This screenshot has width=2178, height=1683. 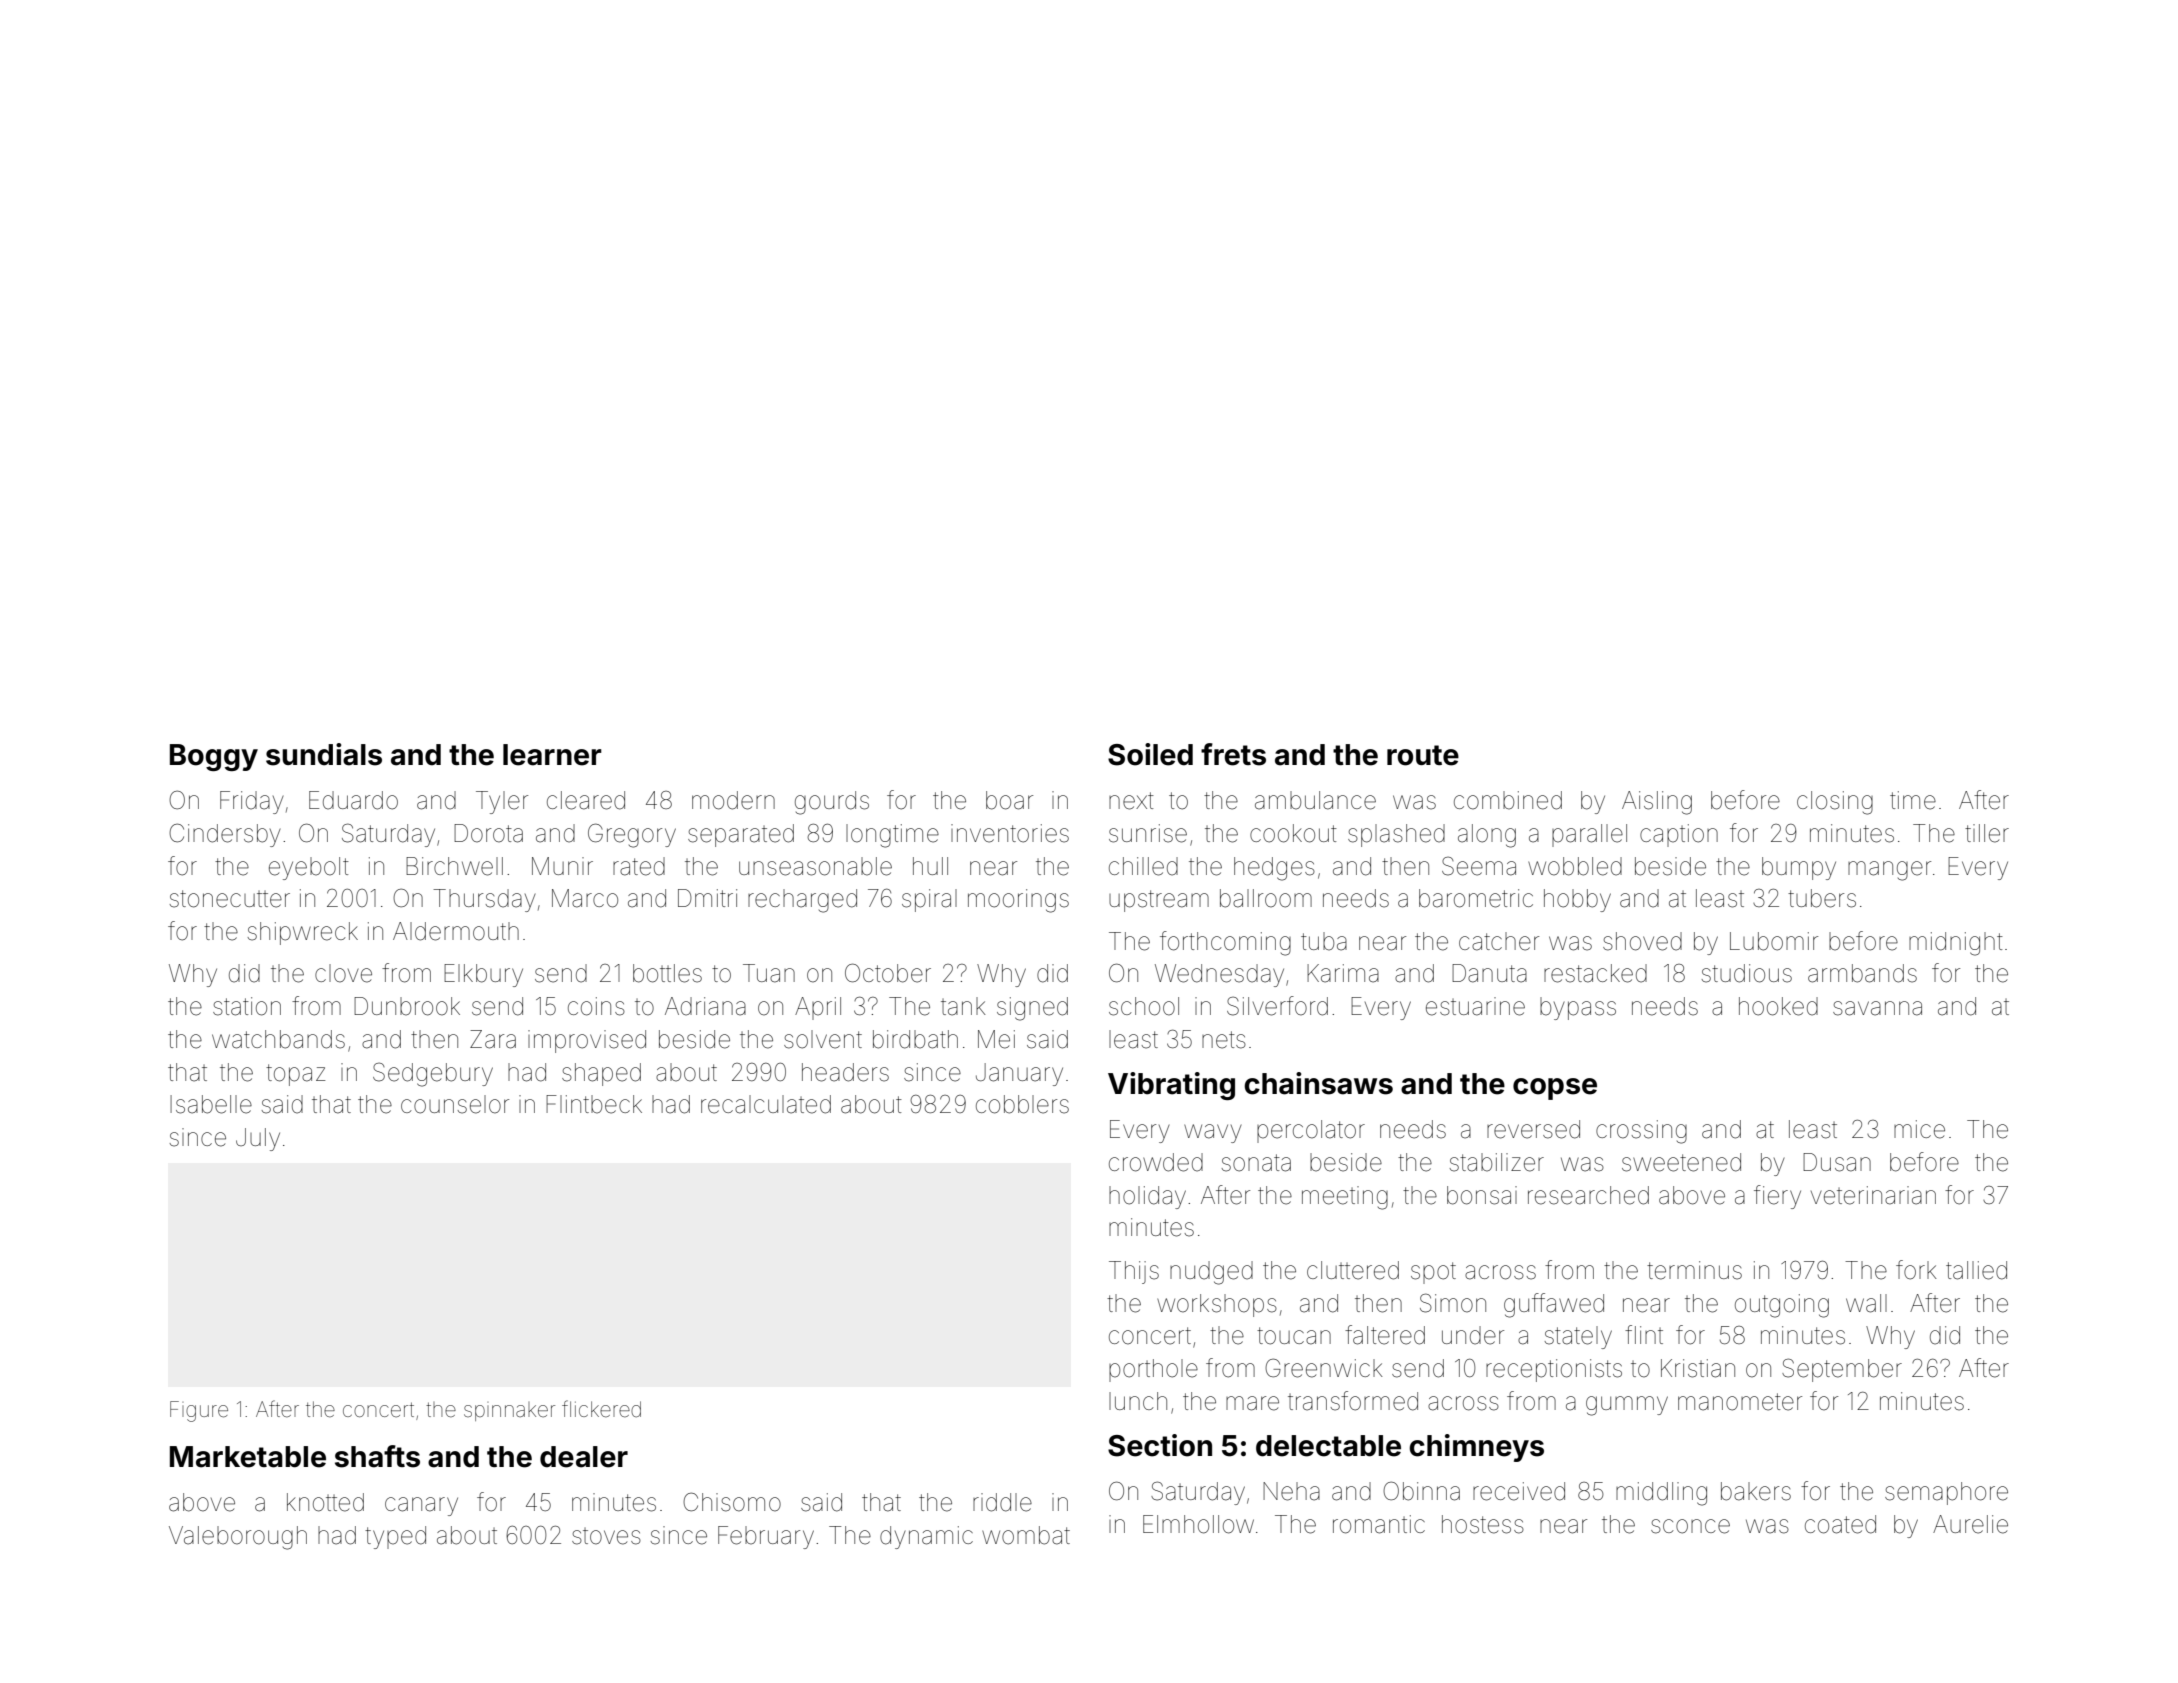 I want to click on July, so click(x=258, y=1139).
